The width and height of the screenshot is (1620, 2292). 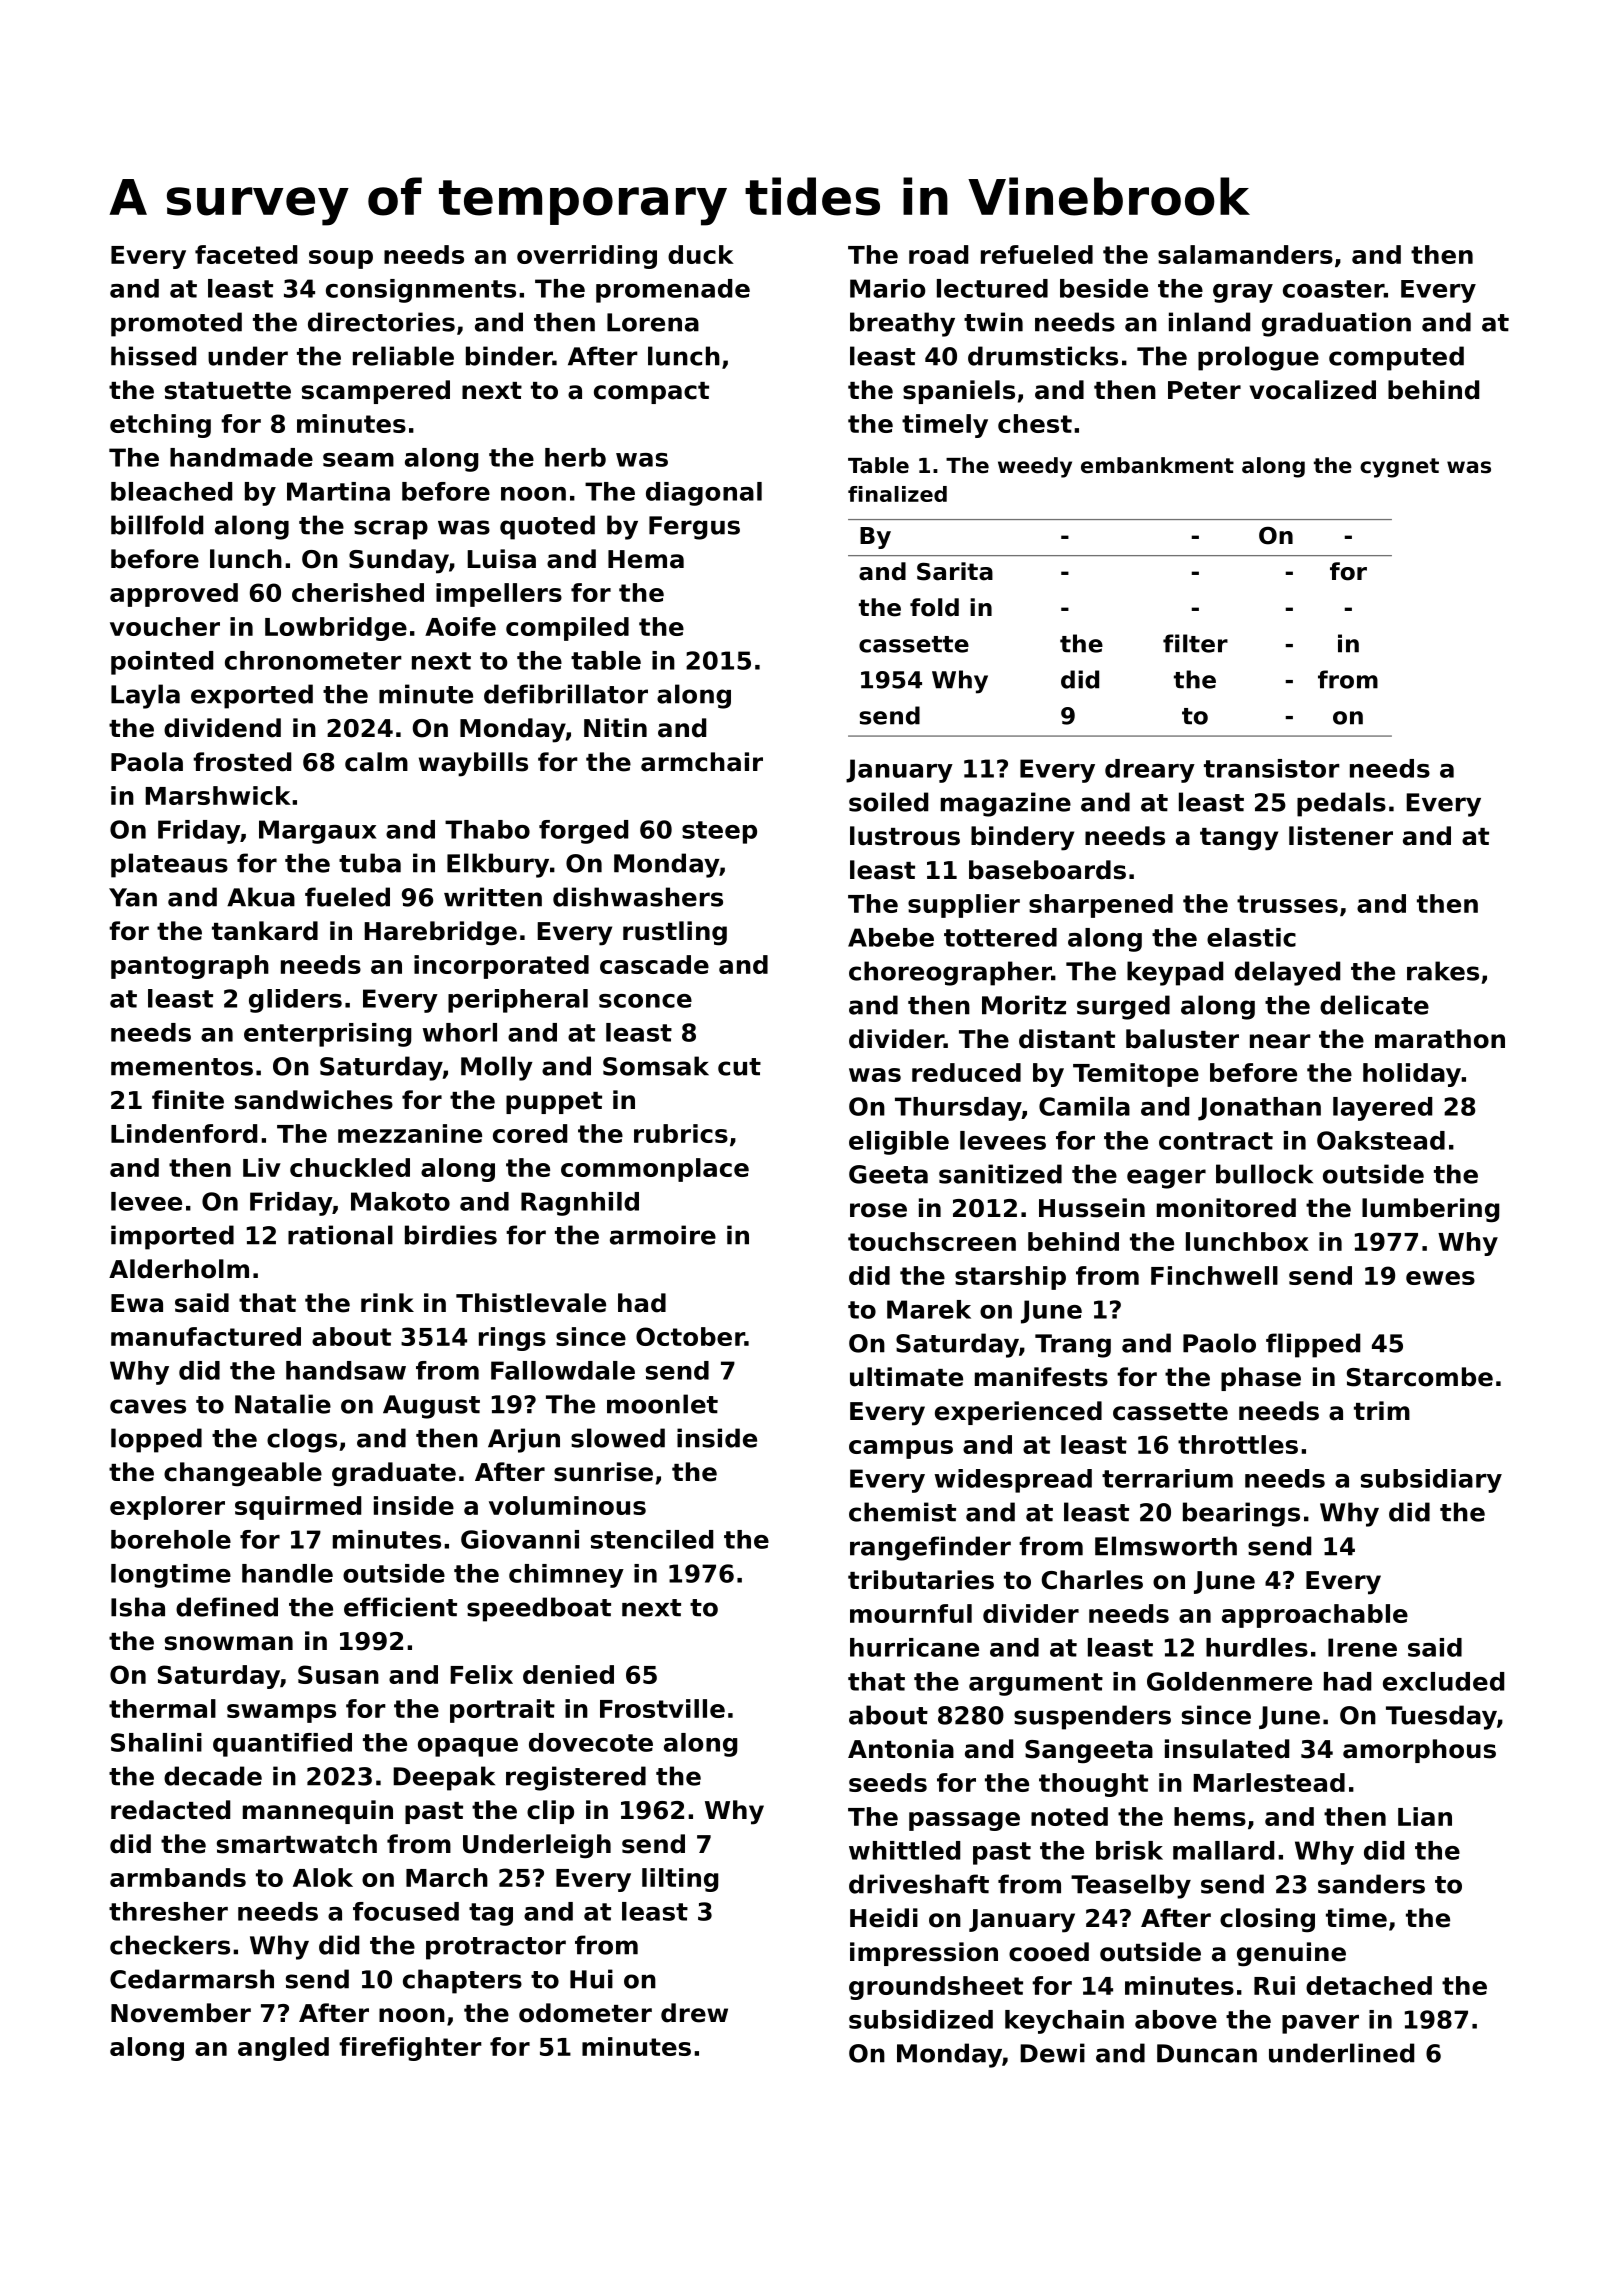 I want to click on Moritz, so click(x=1024, y=1005).
